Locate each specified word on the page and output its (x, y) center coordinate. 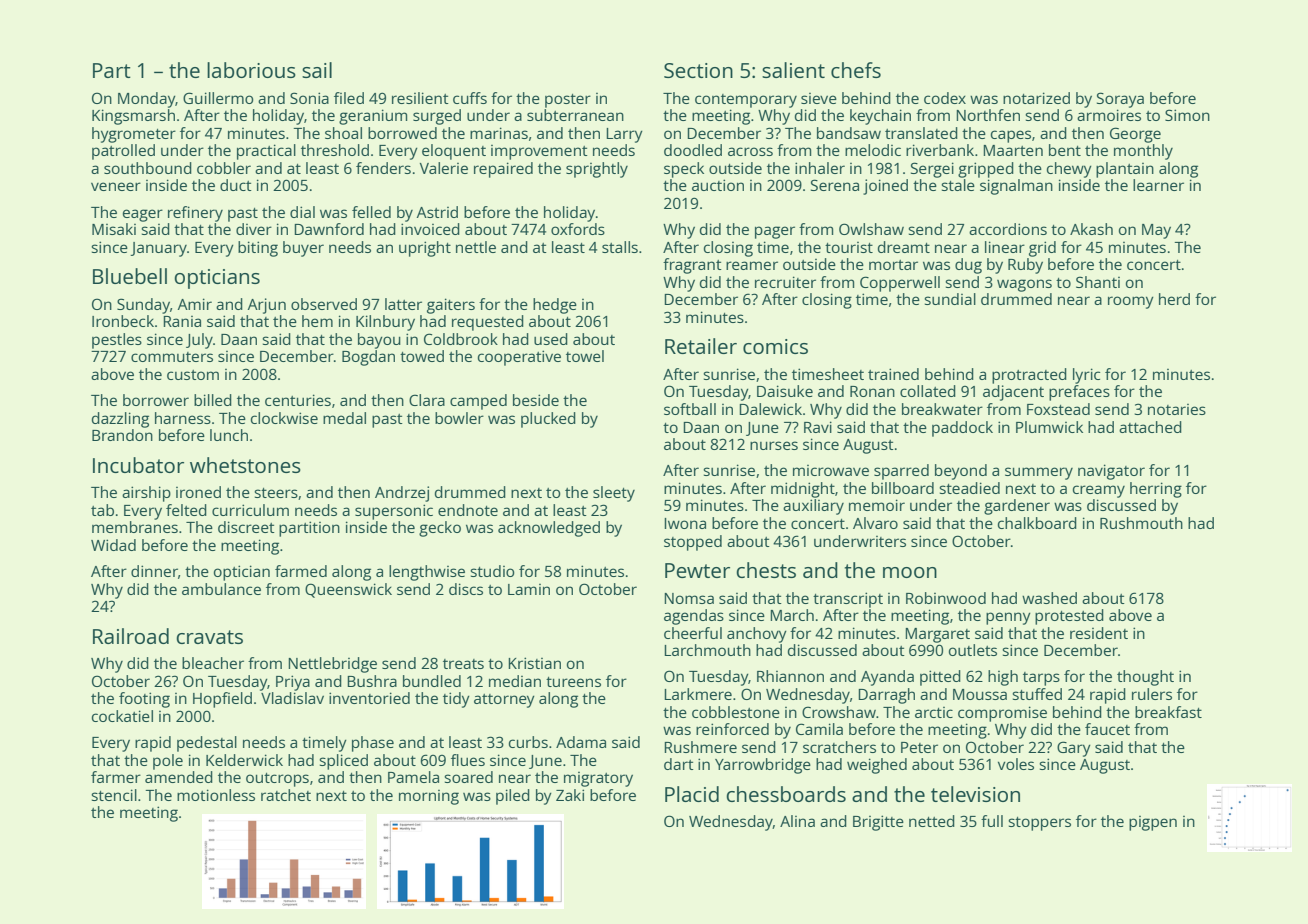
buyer (303, 249)
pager (775, 232)
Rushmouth (1141, 523)
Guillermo (218, 98)
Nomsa (689, 598)
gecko (440, 529)
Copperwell (900, 284)
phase (373, 744)
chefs (856, 70)
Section (698, 70)
